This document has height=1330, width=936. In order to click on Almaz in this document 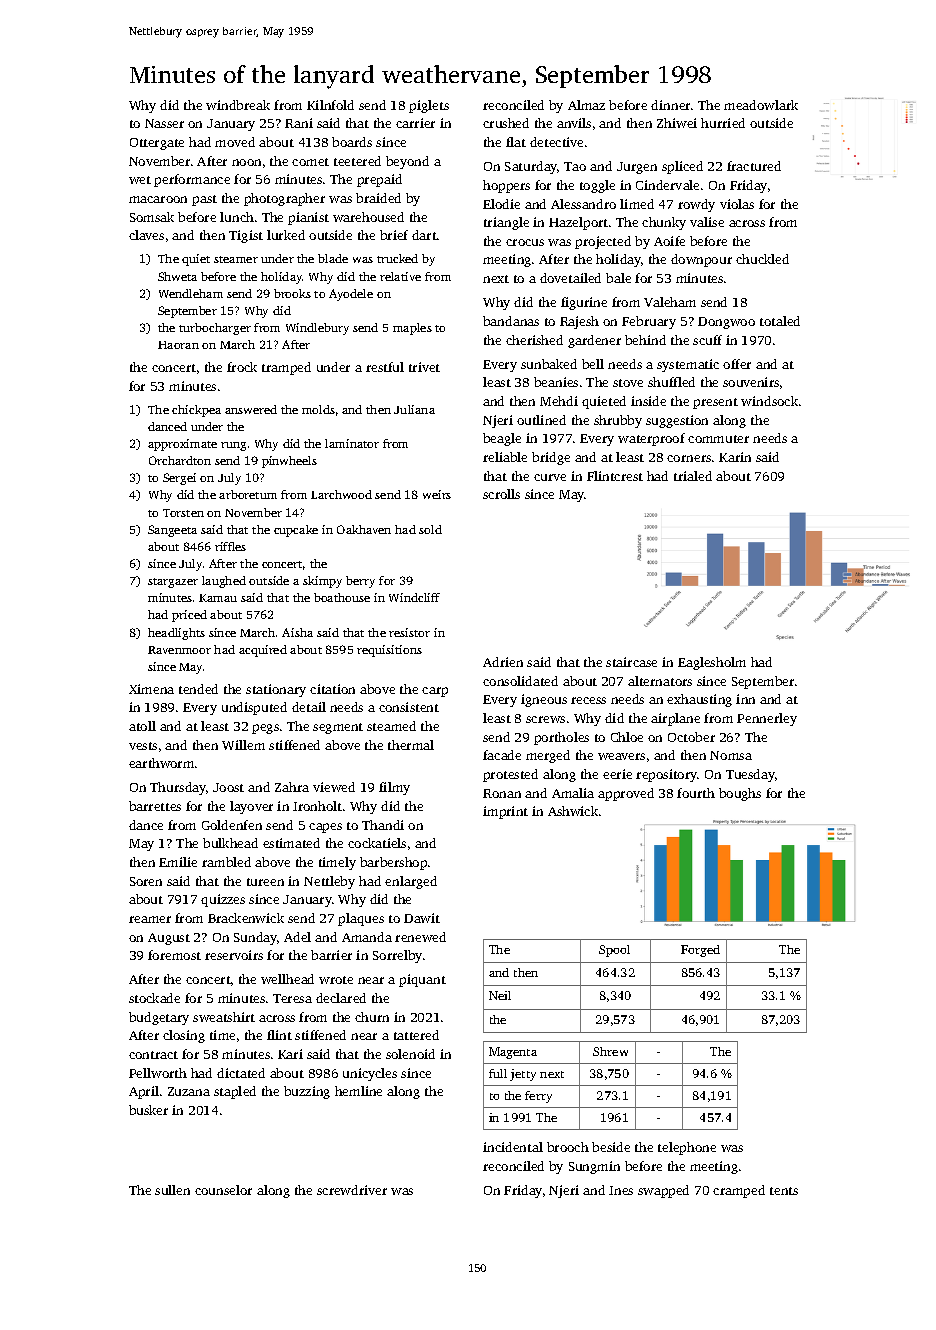, I will do `click(586, 105)`.
